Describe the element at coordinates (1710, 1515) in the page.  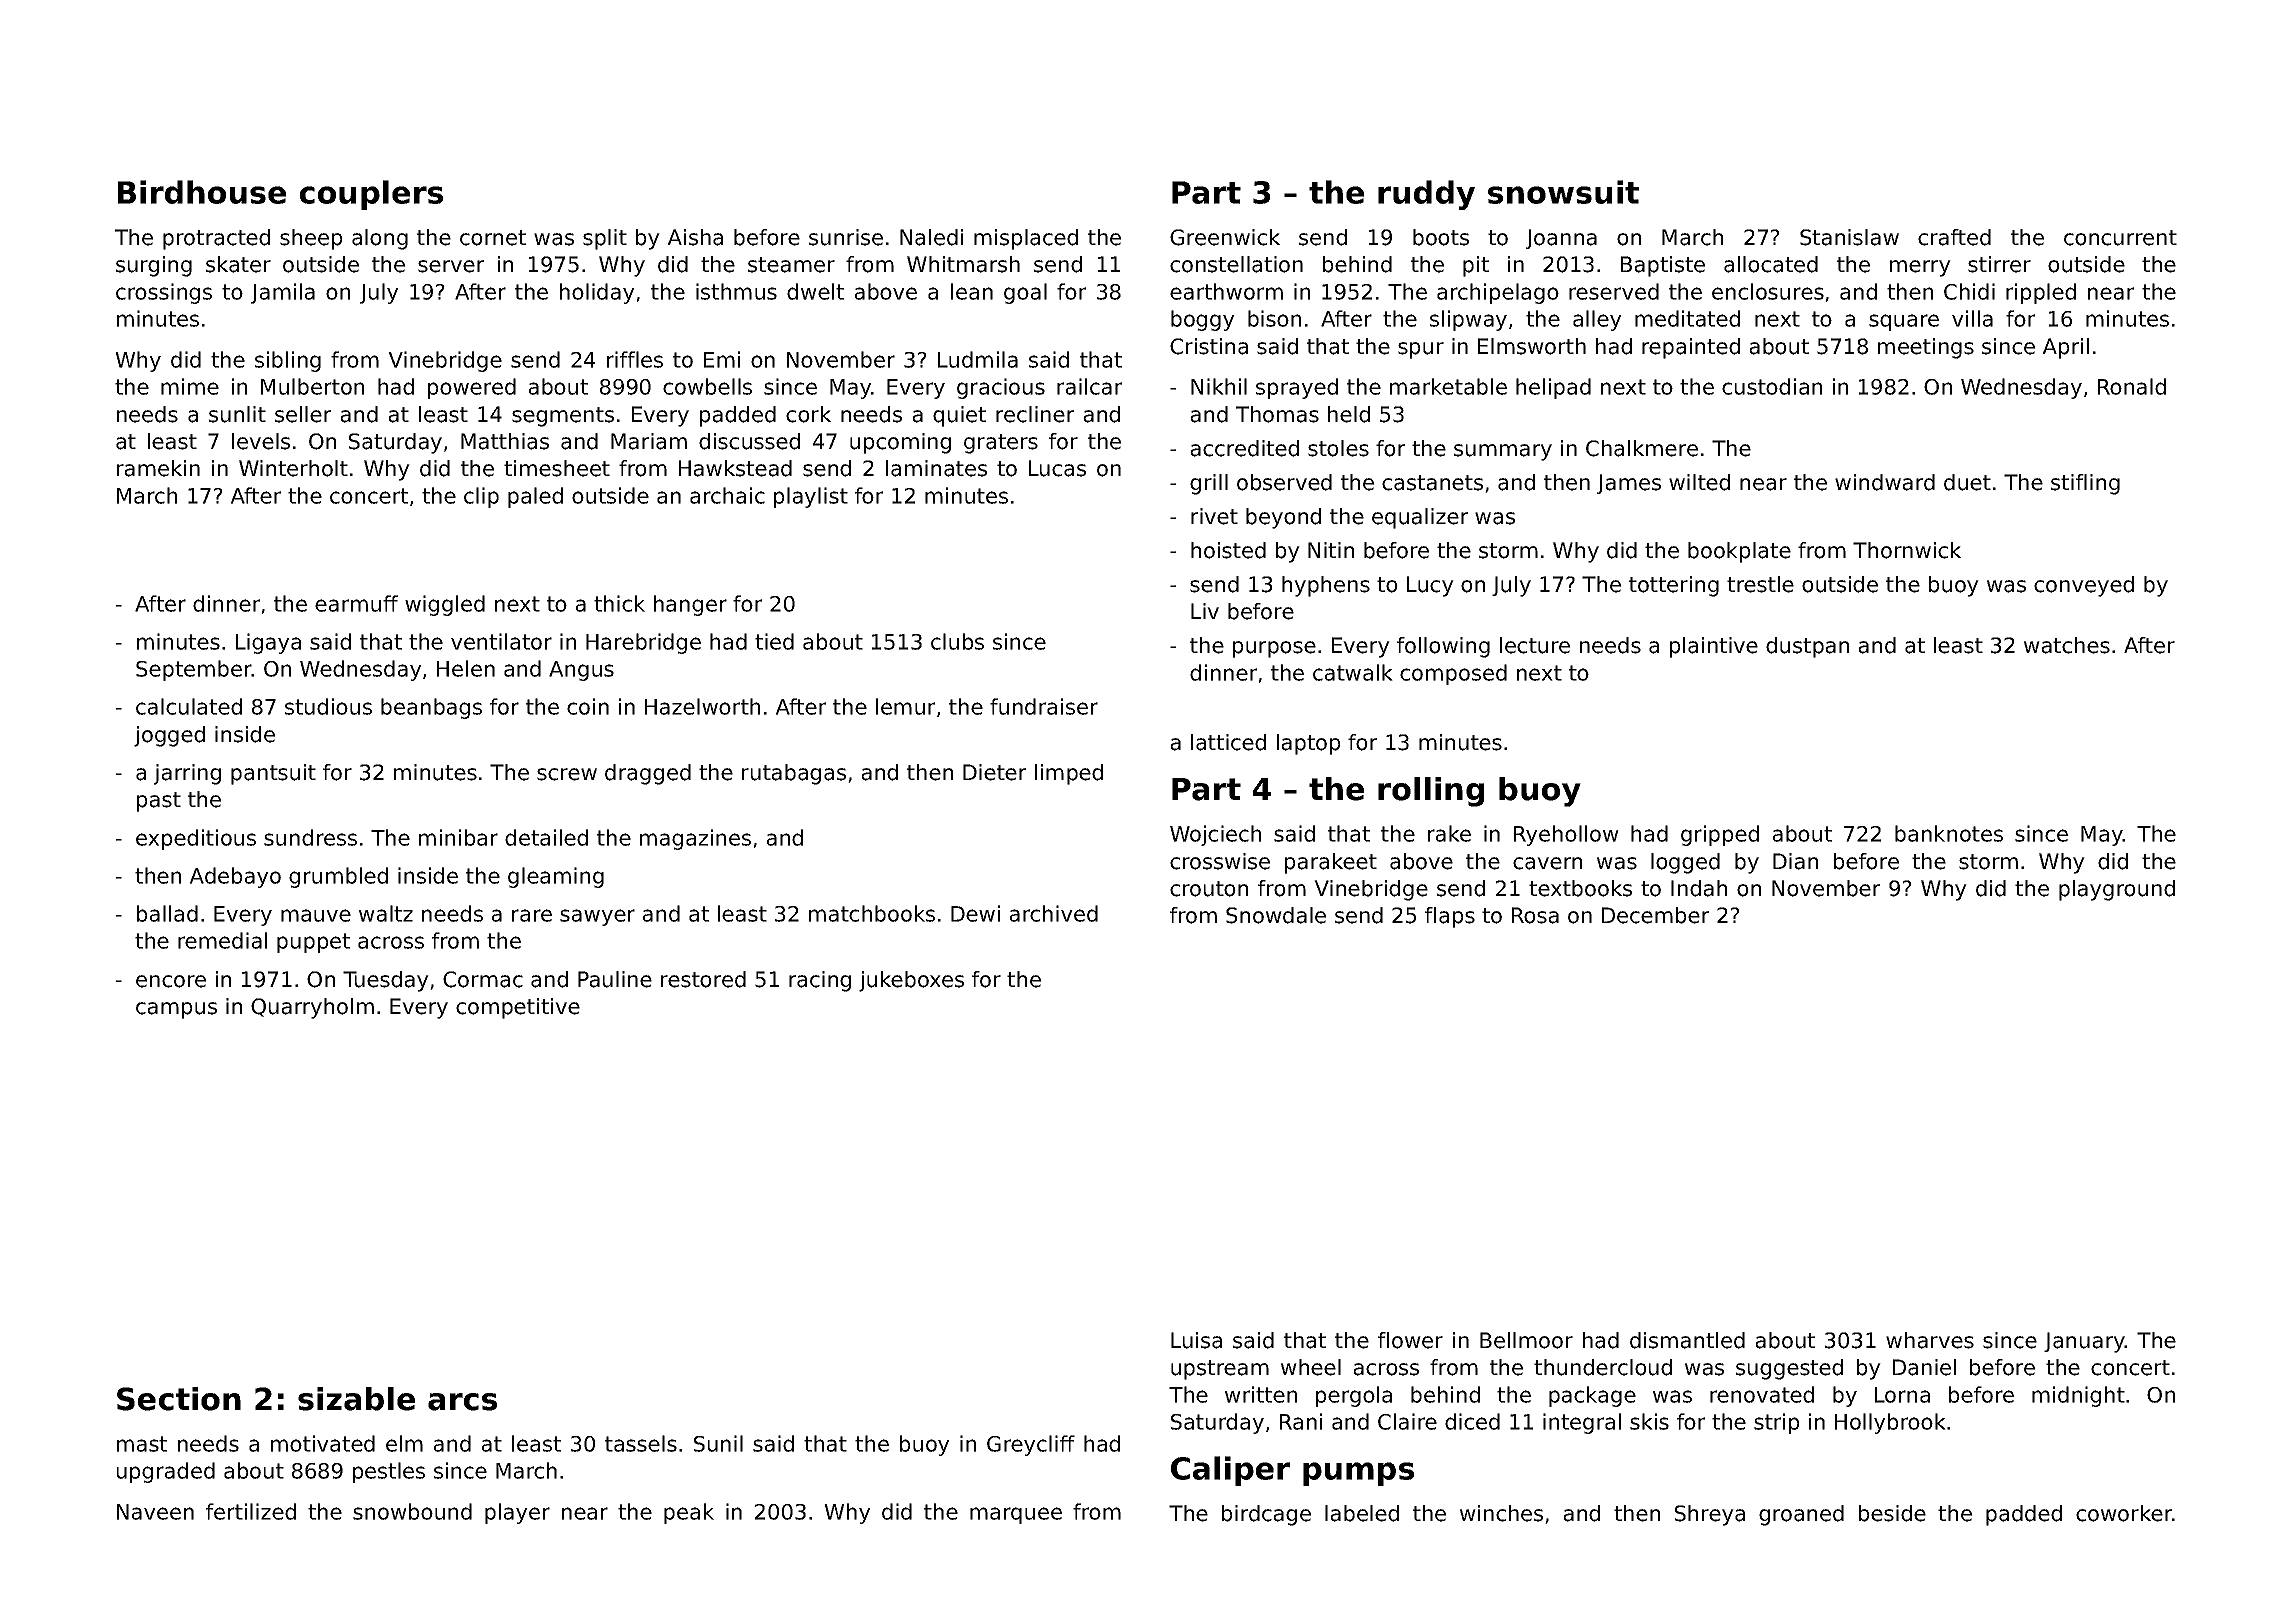
I see `Shreya` at that location.
